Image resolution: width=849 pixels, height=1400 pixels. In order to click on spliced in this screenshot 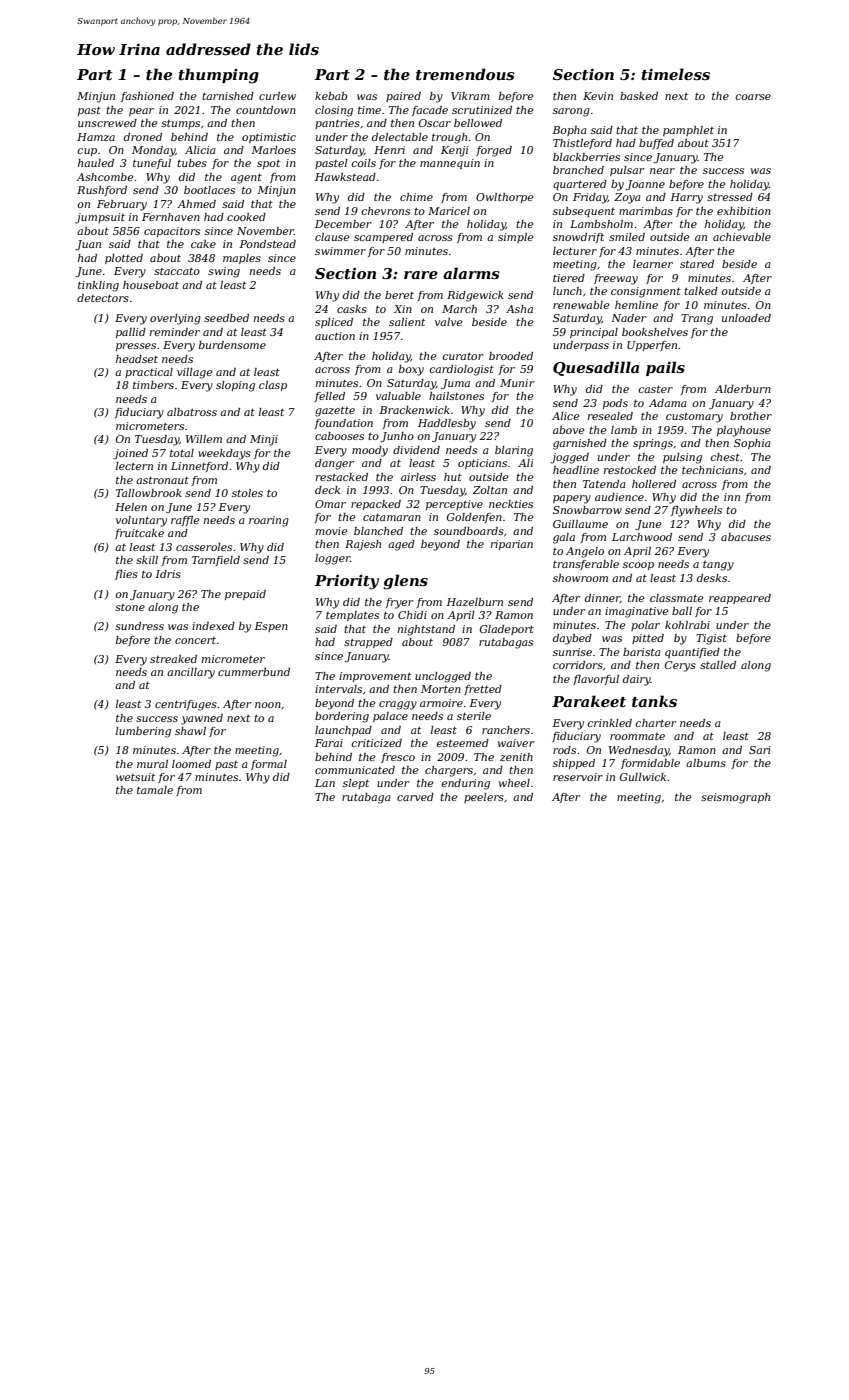, I will do `click(334, 323)`.
